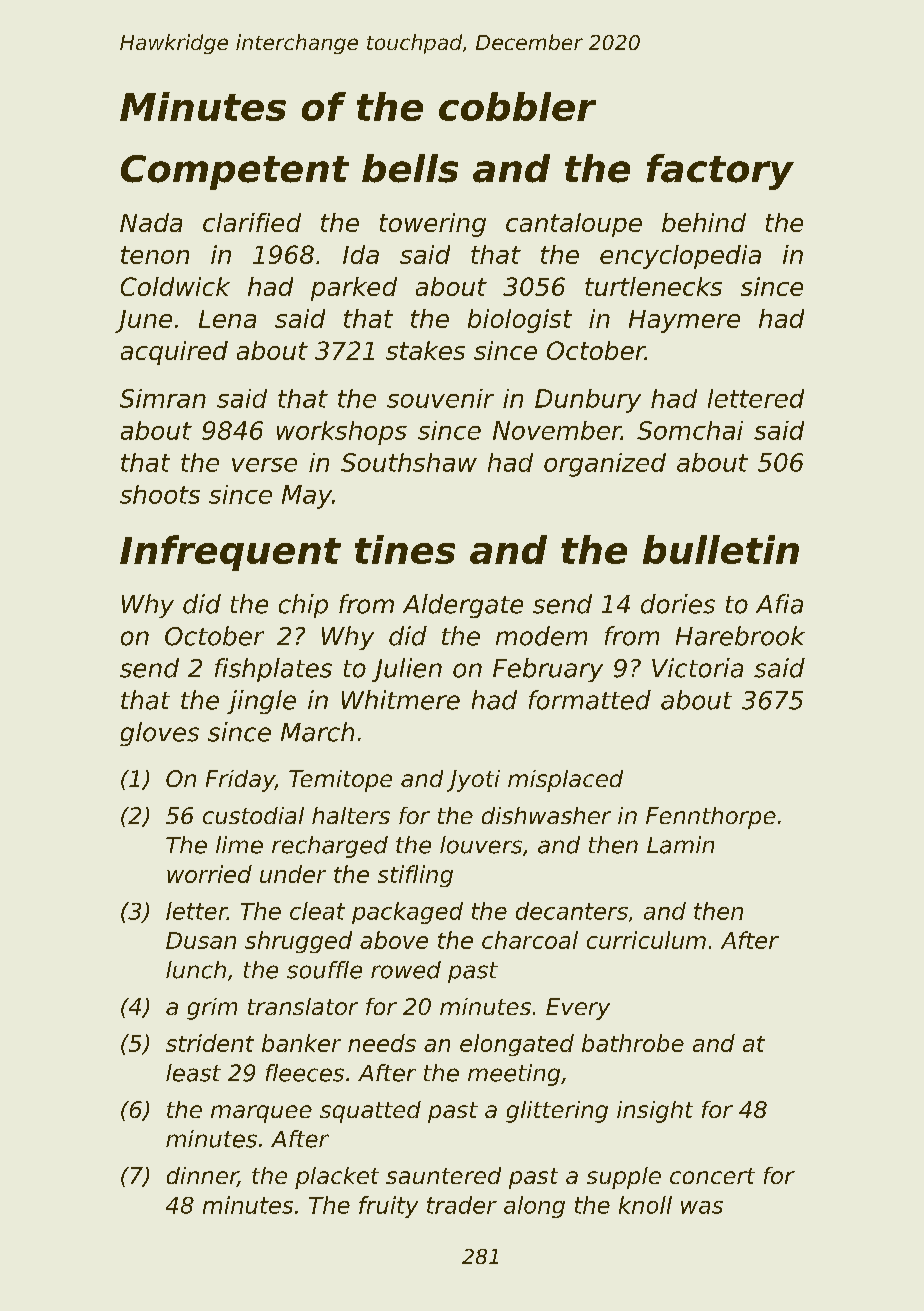 This document has height=1311, width=924. I want to click on Victoria, so click(697, 668).
